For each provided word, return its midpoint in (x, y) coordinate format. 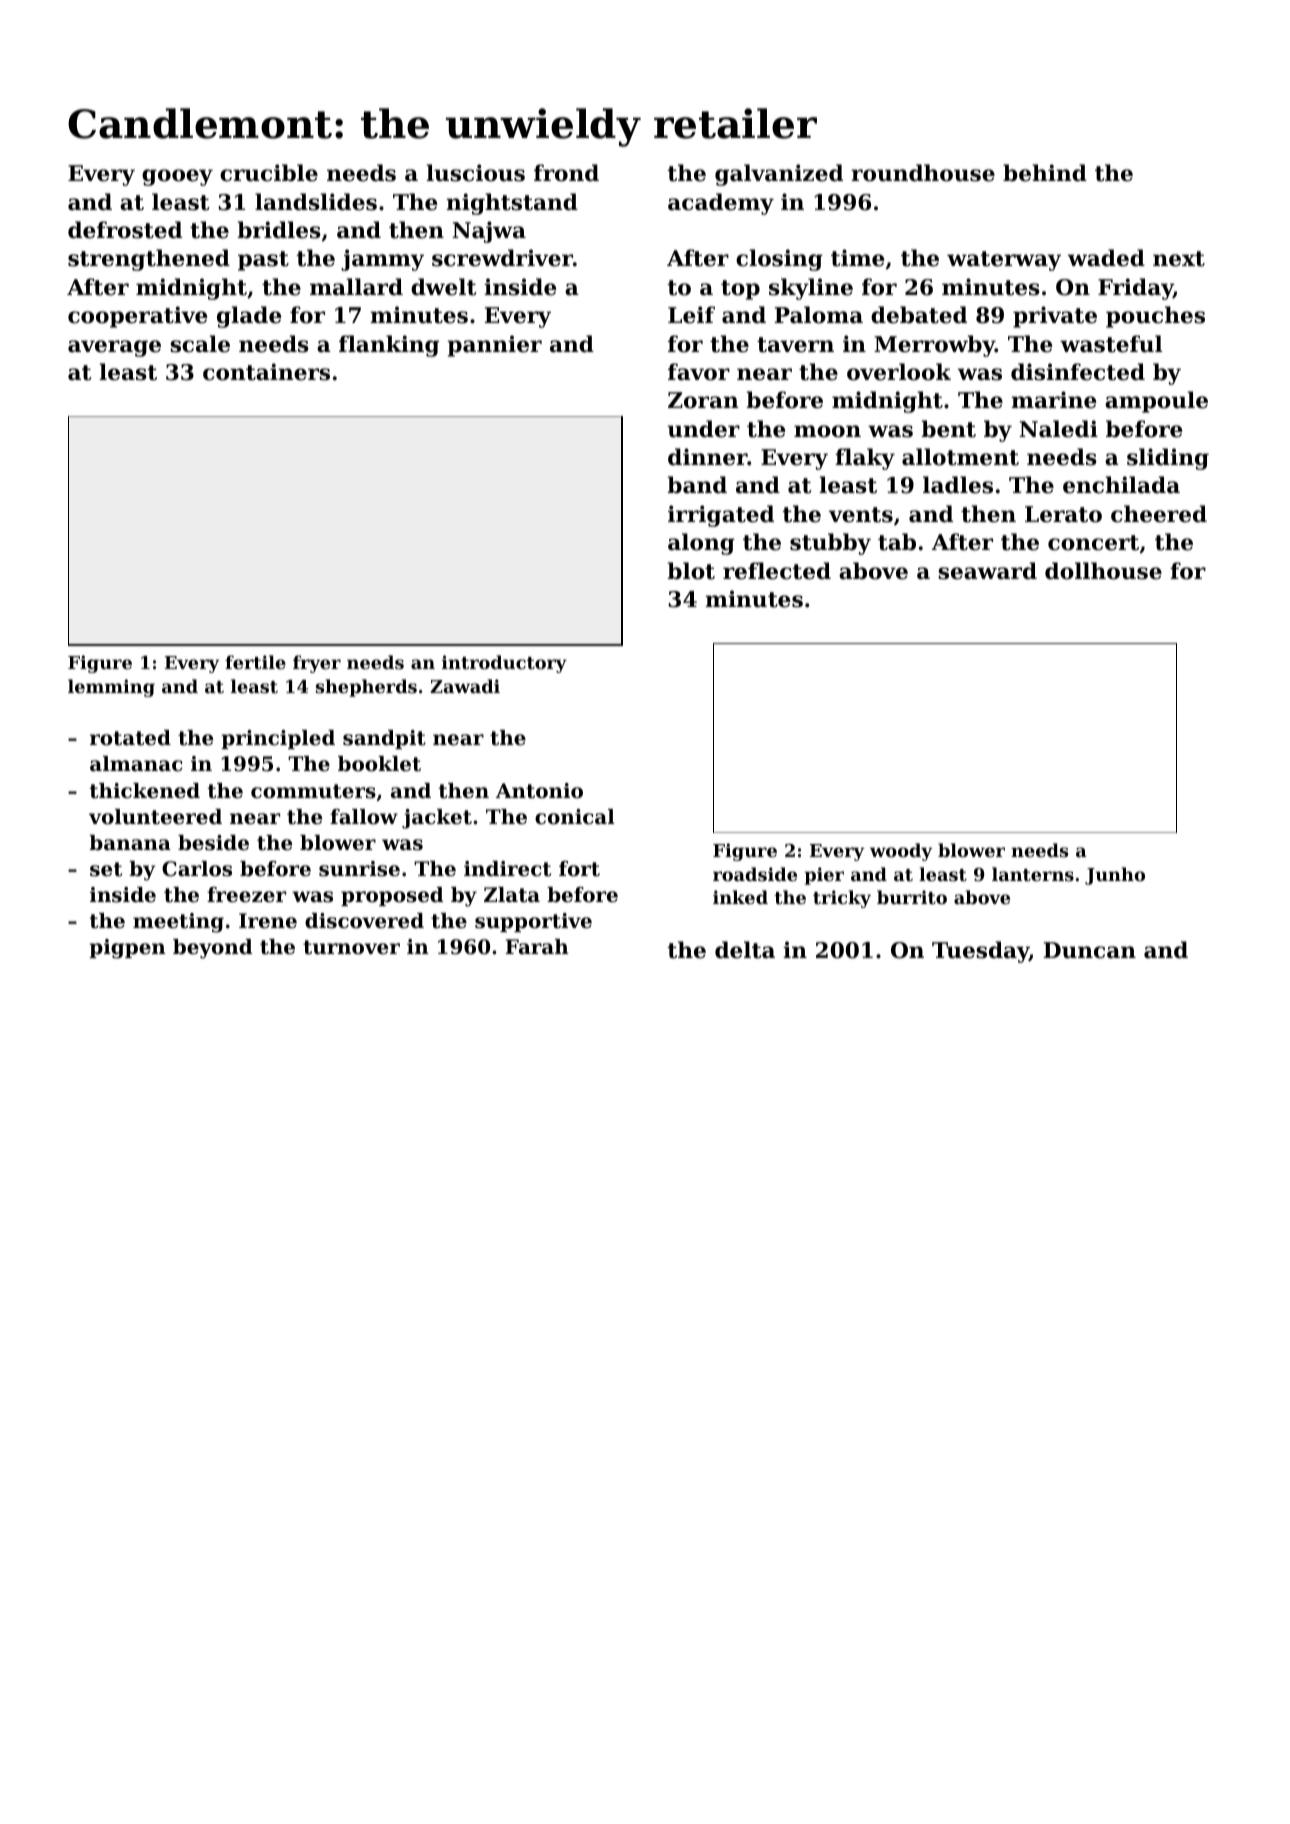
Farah (537, 947)
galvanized (779, 175)
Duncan (1090, 950)
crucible (269, 173)
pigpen (127, 949)
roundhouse (923, 173)
